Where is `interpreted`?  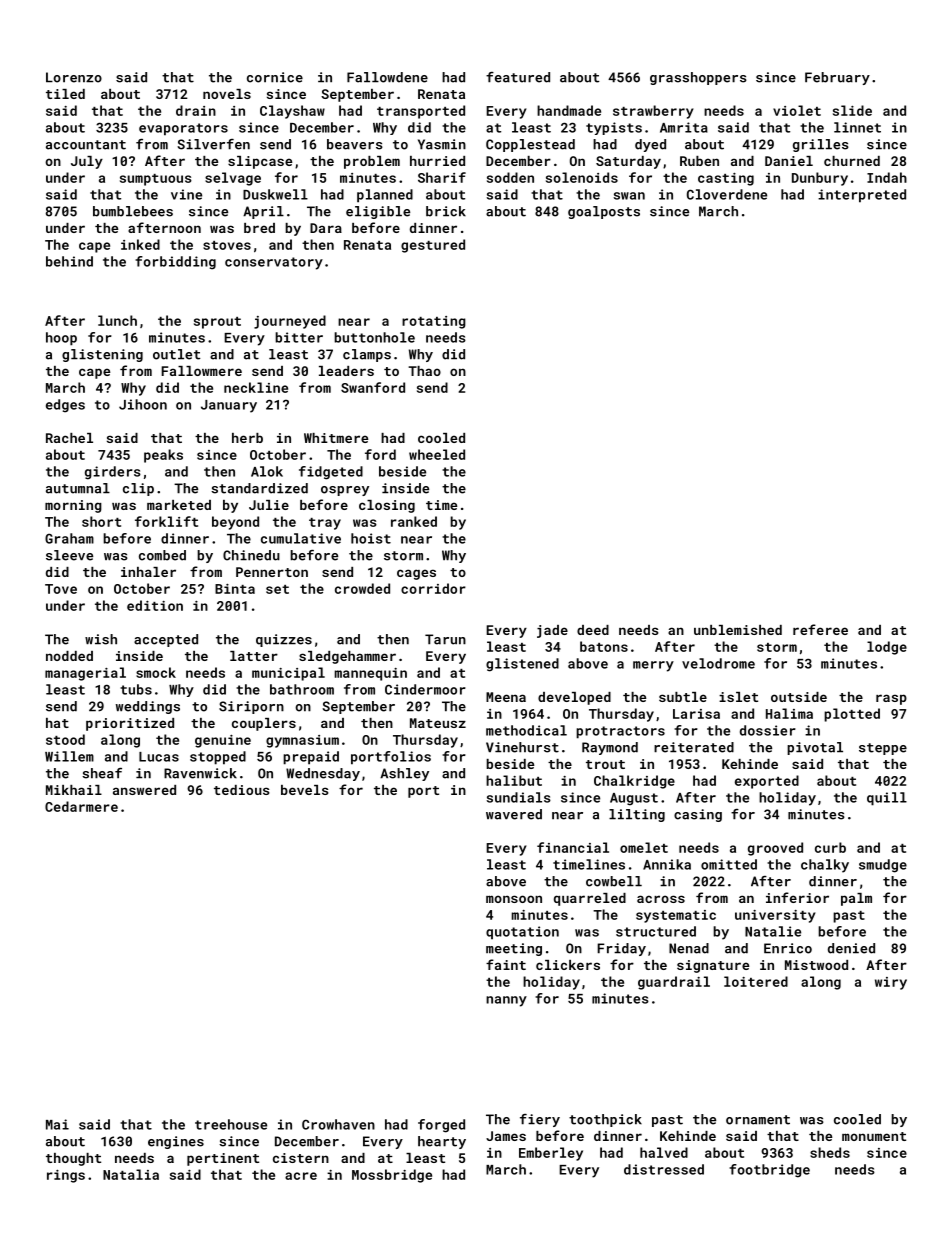
interpreted is located at coordinates (862, 196).
